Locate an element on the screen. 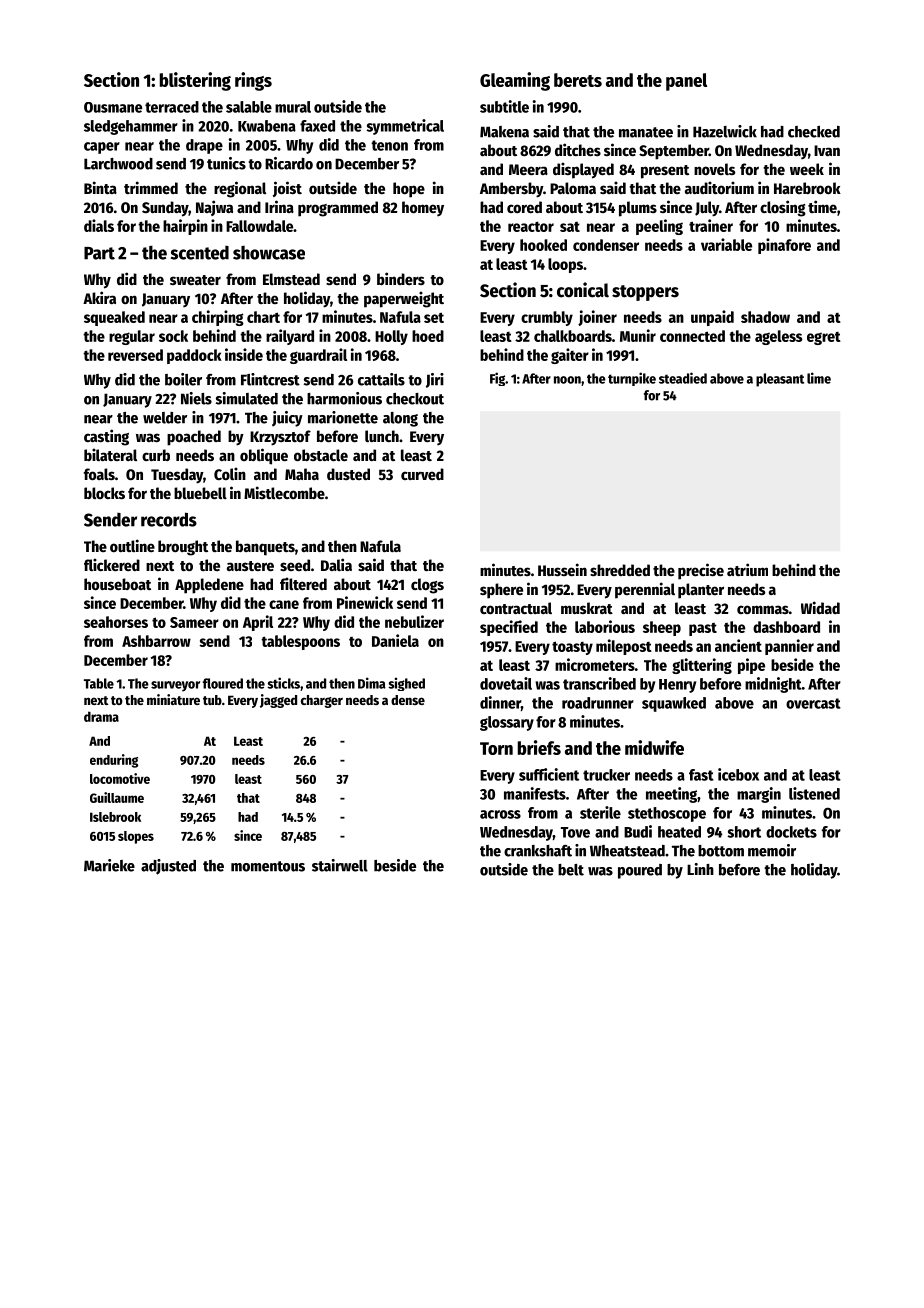 The image size is (924, 1308). berets is located at coordinates (578, 80).
